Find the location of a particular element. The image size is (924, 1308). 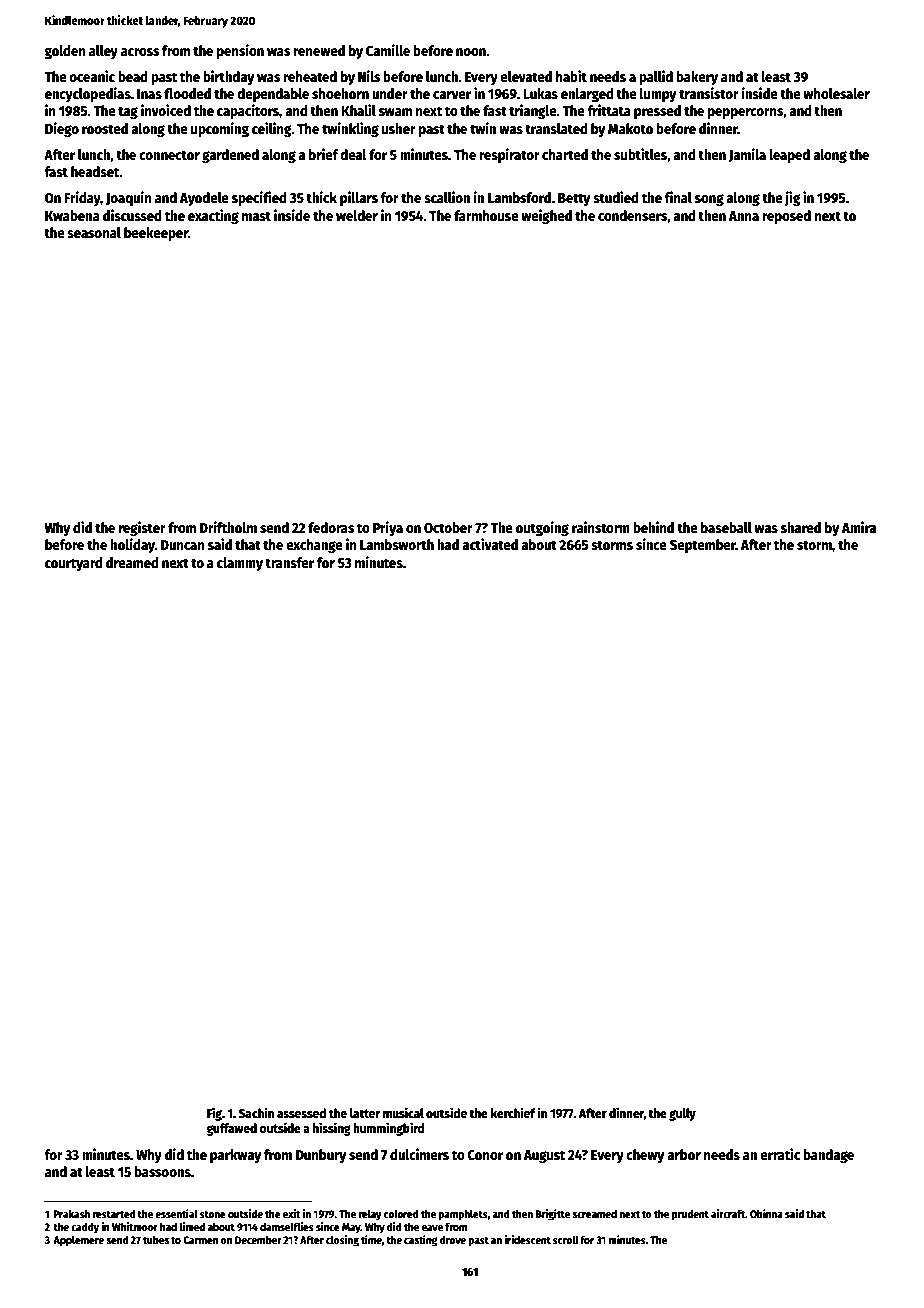

October is located at coordinates (448, 527).
